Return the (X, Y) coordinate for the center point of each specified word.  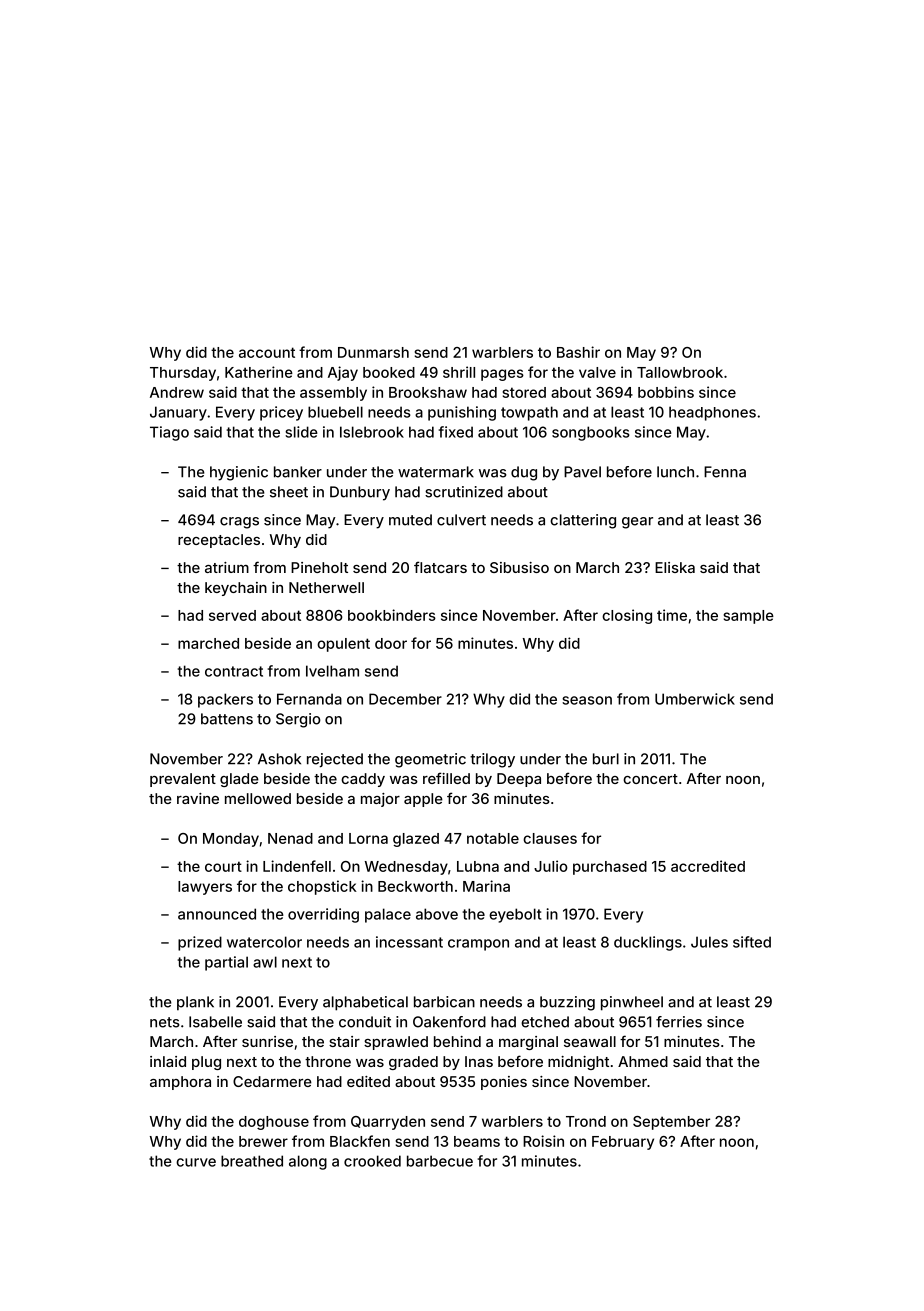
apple (423, 800)
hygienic (239, 473)
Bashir (578, 352)
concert (650, 779)
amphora (180, 1083)
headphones (712, 413)
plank (195, 1003)
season (587, 700)
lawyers (205, 888)
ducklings (648, 943)
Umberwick (695, 699)
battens (227, 719)
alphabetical (365, 1003)
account (267, 352)
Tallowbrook (680, 372)
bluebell (335, 412)
